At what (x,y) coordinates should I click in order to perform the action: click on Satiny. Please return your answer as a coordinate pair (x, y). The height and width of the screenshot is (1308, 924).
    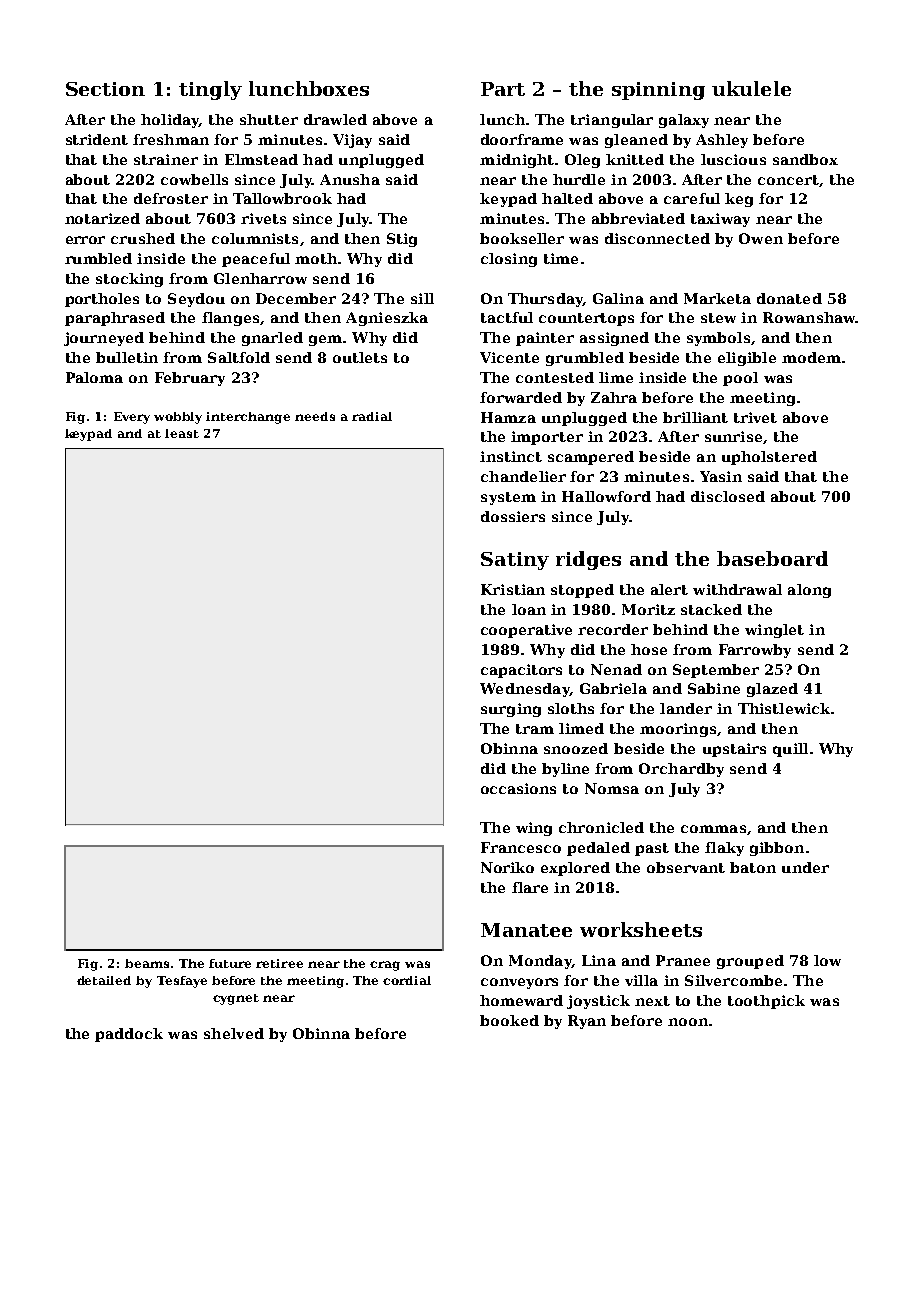
    Looking at the image, I should click on (515, 561).
